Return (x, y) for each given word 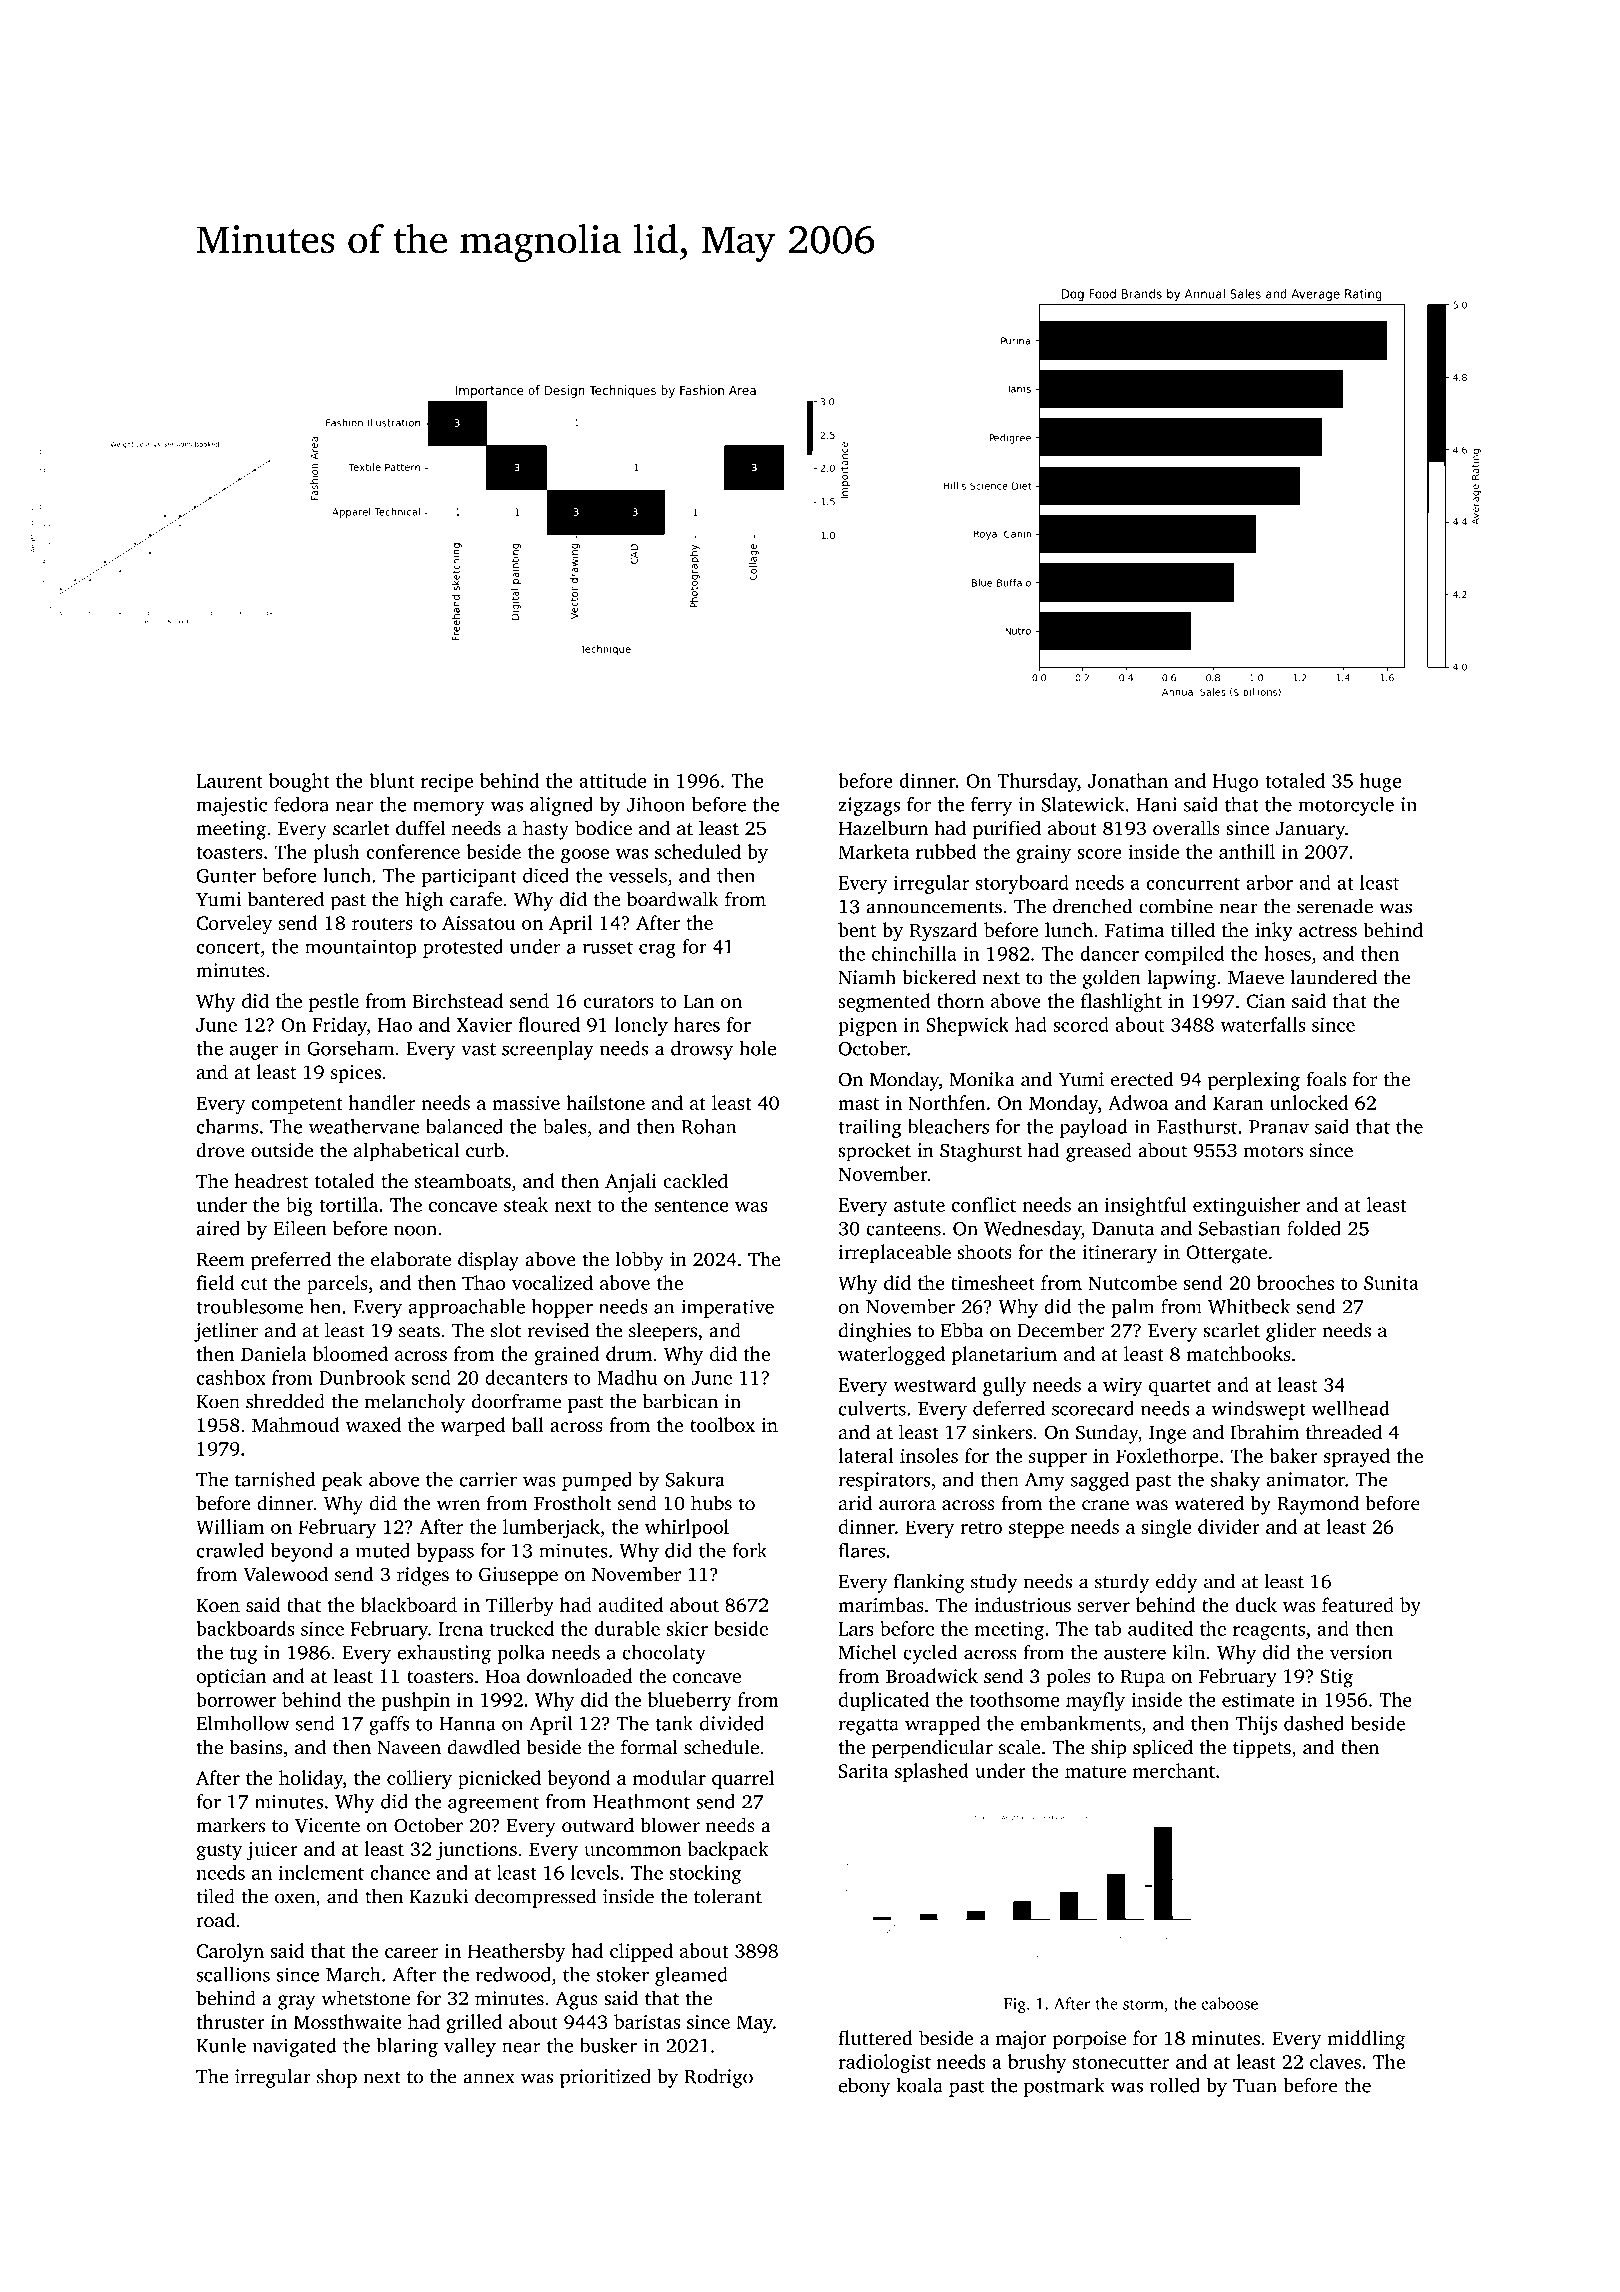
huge (1380, 782)
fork (750, 1550)
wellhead (1350, 1408)
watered (1209, 1503)
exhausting (444, 1654)
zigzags (869, 806)
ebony (864, 2087)
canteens (903, 1229)
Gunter (226, 876)
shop (337, 2078)
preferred (291, 1261)
